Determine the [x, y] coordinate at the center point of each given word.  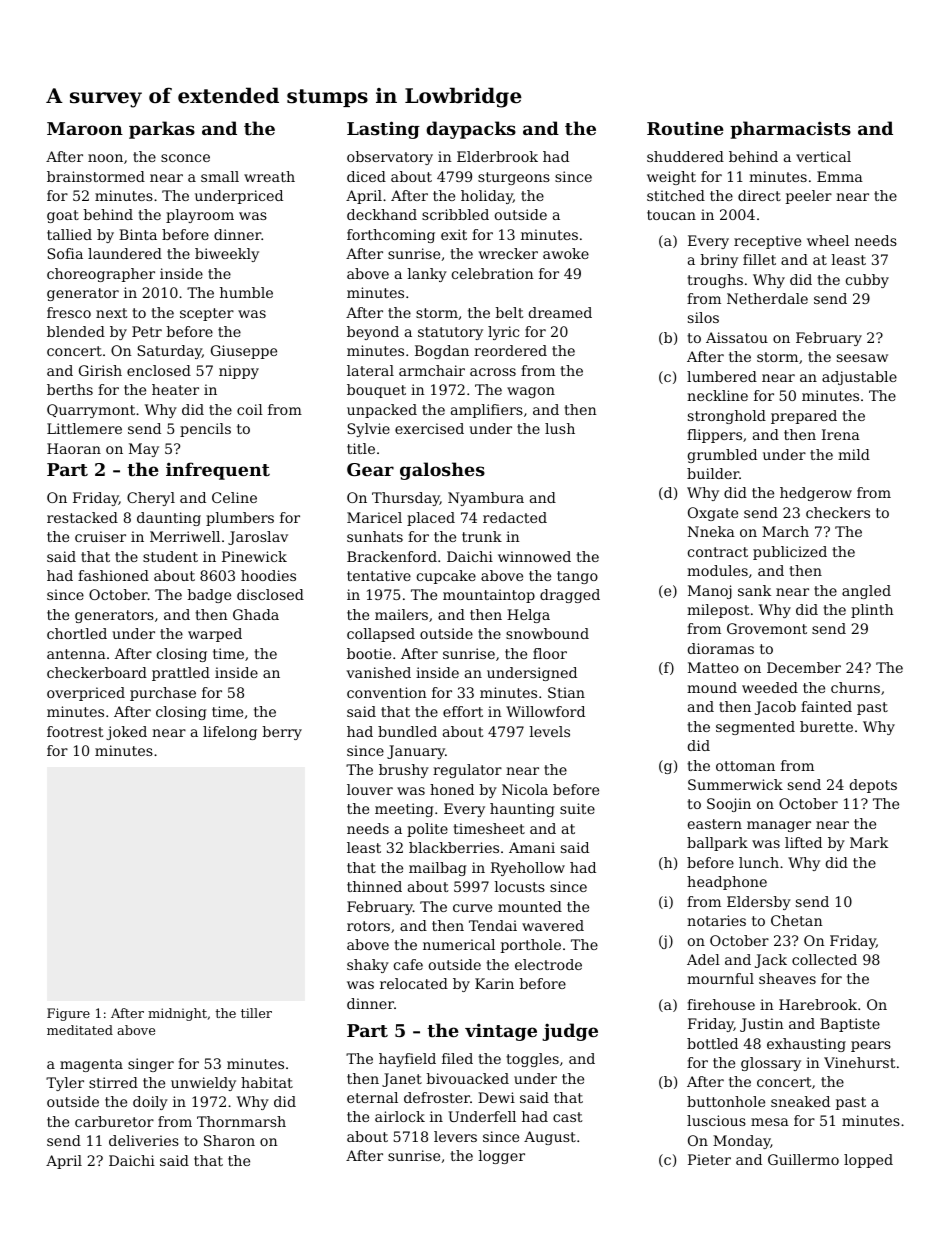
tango [577, 577]
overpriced [86, 694]
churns [855, 687]
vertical [823, 156]
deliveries [144, 1140]
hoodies [268, 575]
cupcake [446, 577]
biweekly [227, 255]
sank [754, 590]
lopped [868, 1161]
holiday [487, 197]
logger [502, 1157]
